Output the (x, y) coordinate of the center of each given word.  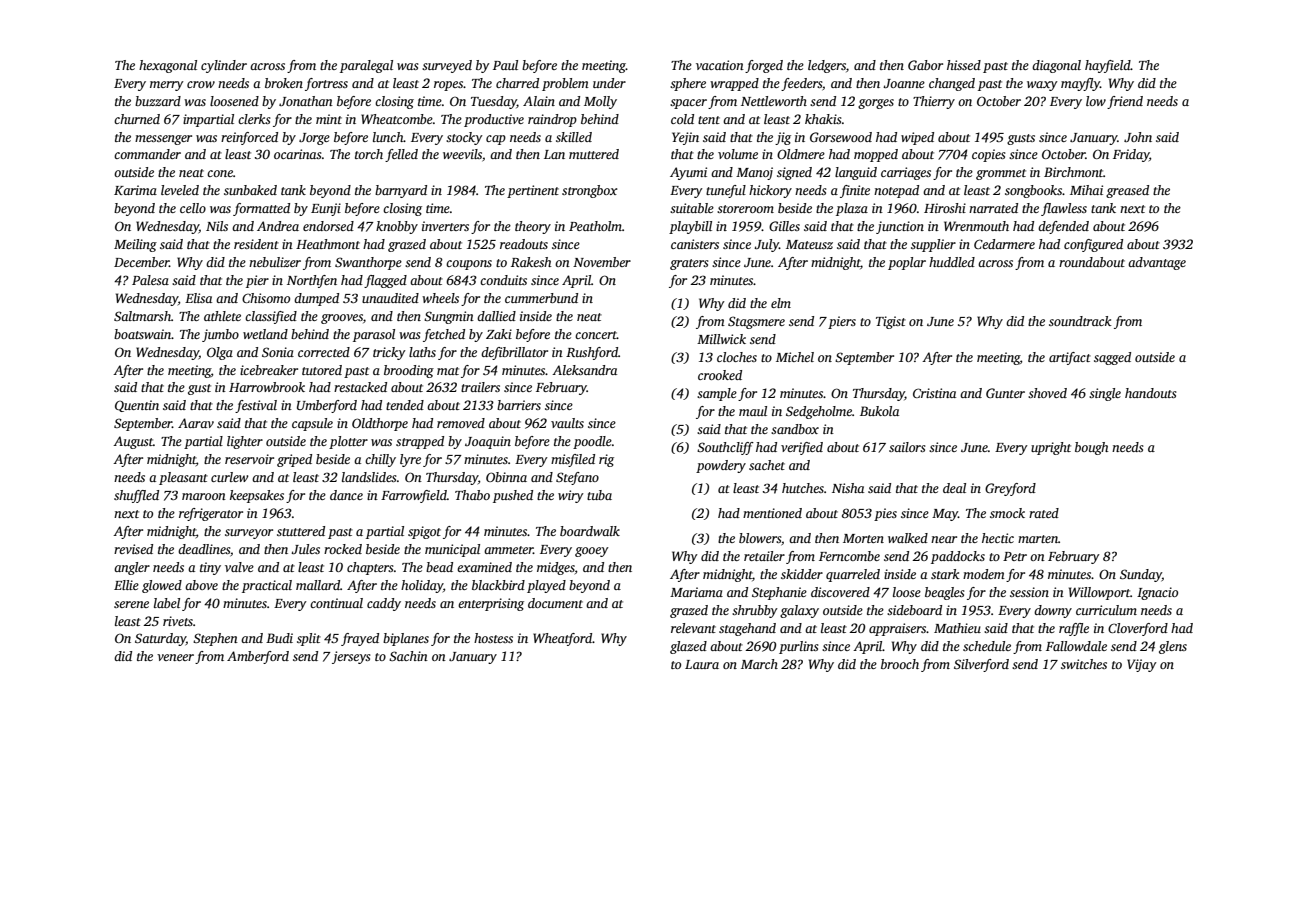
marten (1038, 539)
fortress (326, 84)
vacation (720, 65)
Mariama (696, 592)
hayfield (1108, 66)
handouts (1151, 393)
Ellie (126, 585)
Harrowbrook (267, 387)
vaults (567, 423)
